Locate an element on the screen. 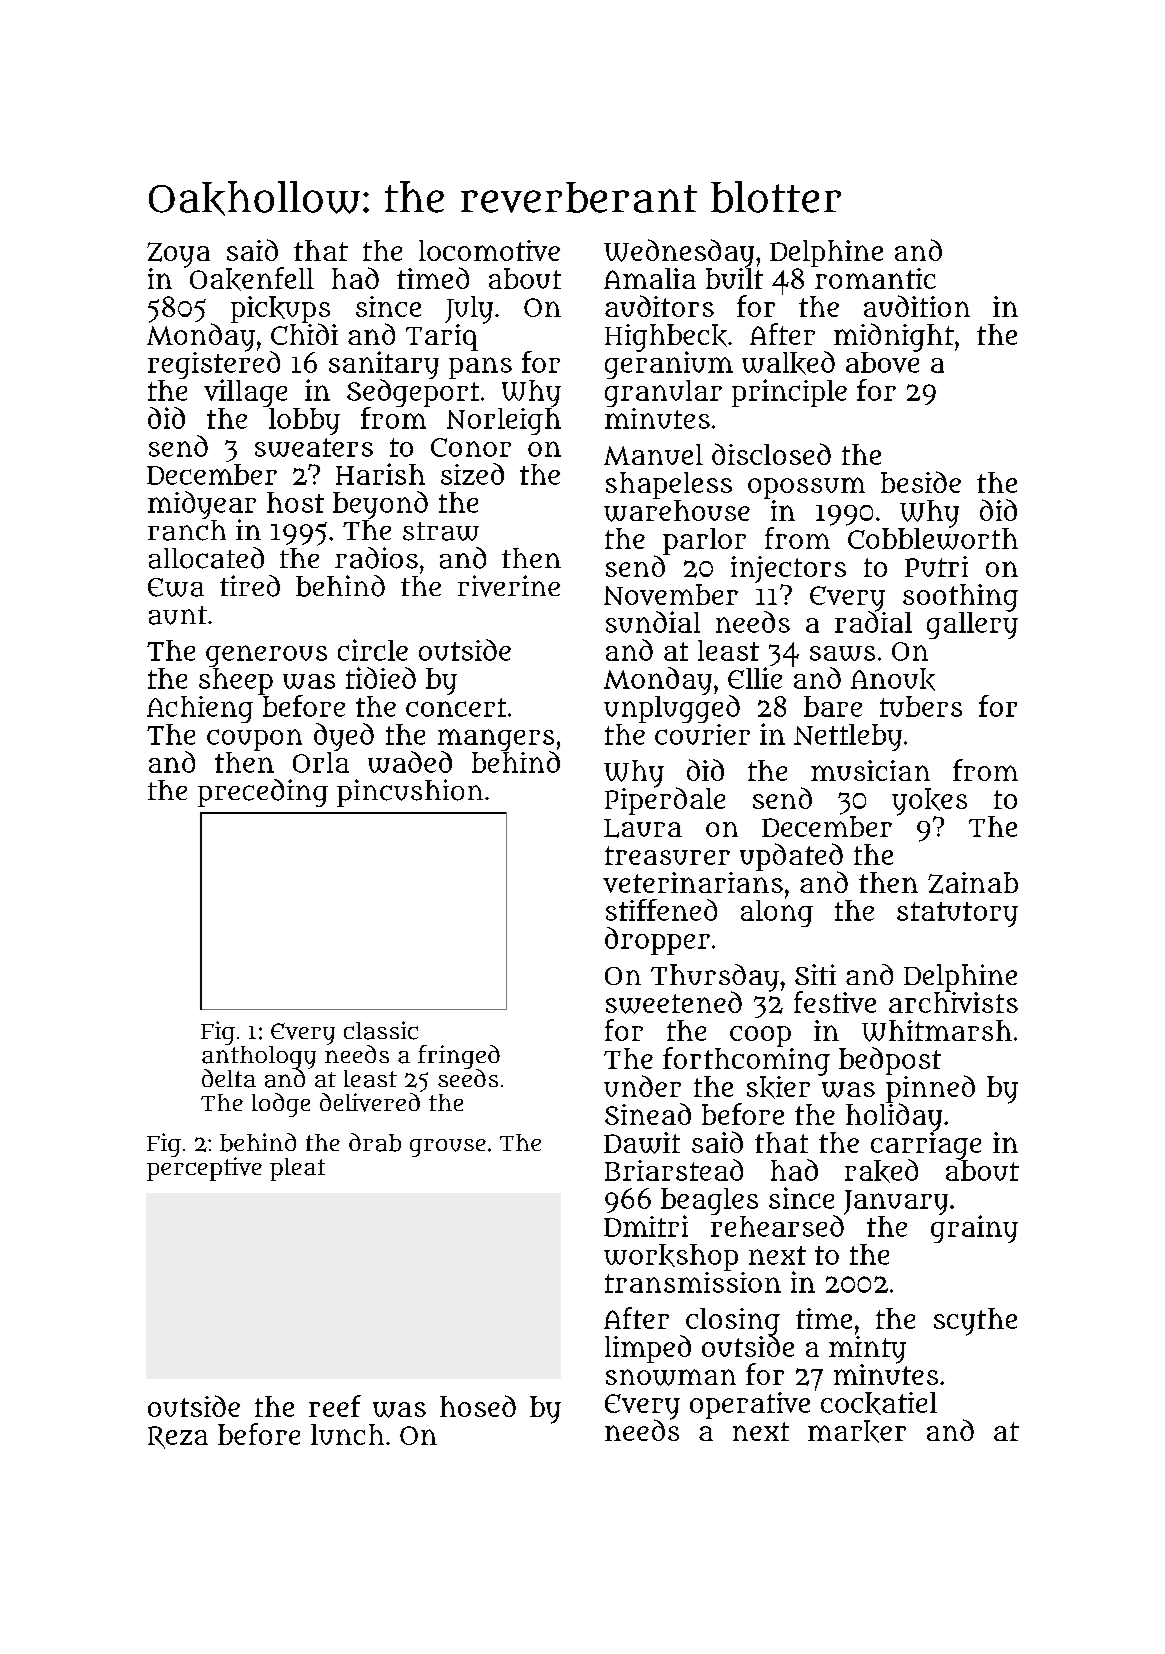  Reza is located at coordinates (178, 1437).
